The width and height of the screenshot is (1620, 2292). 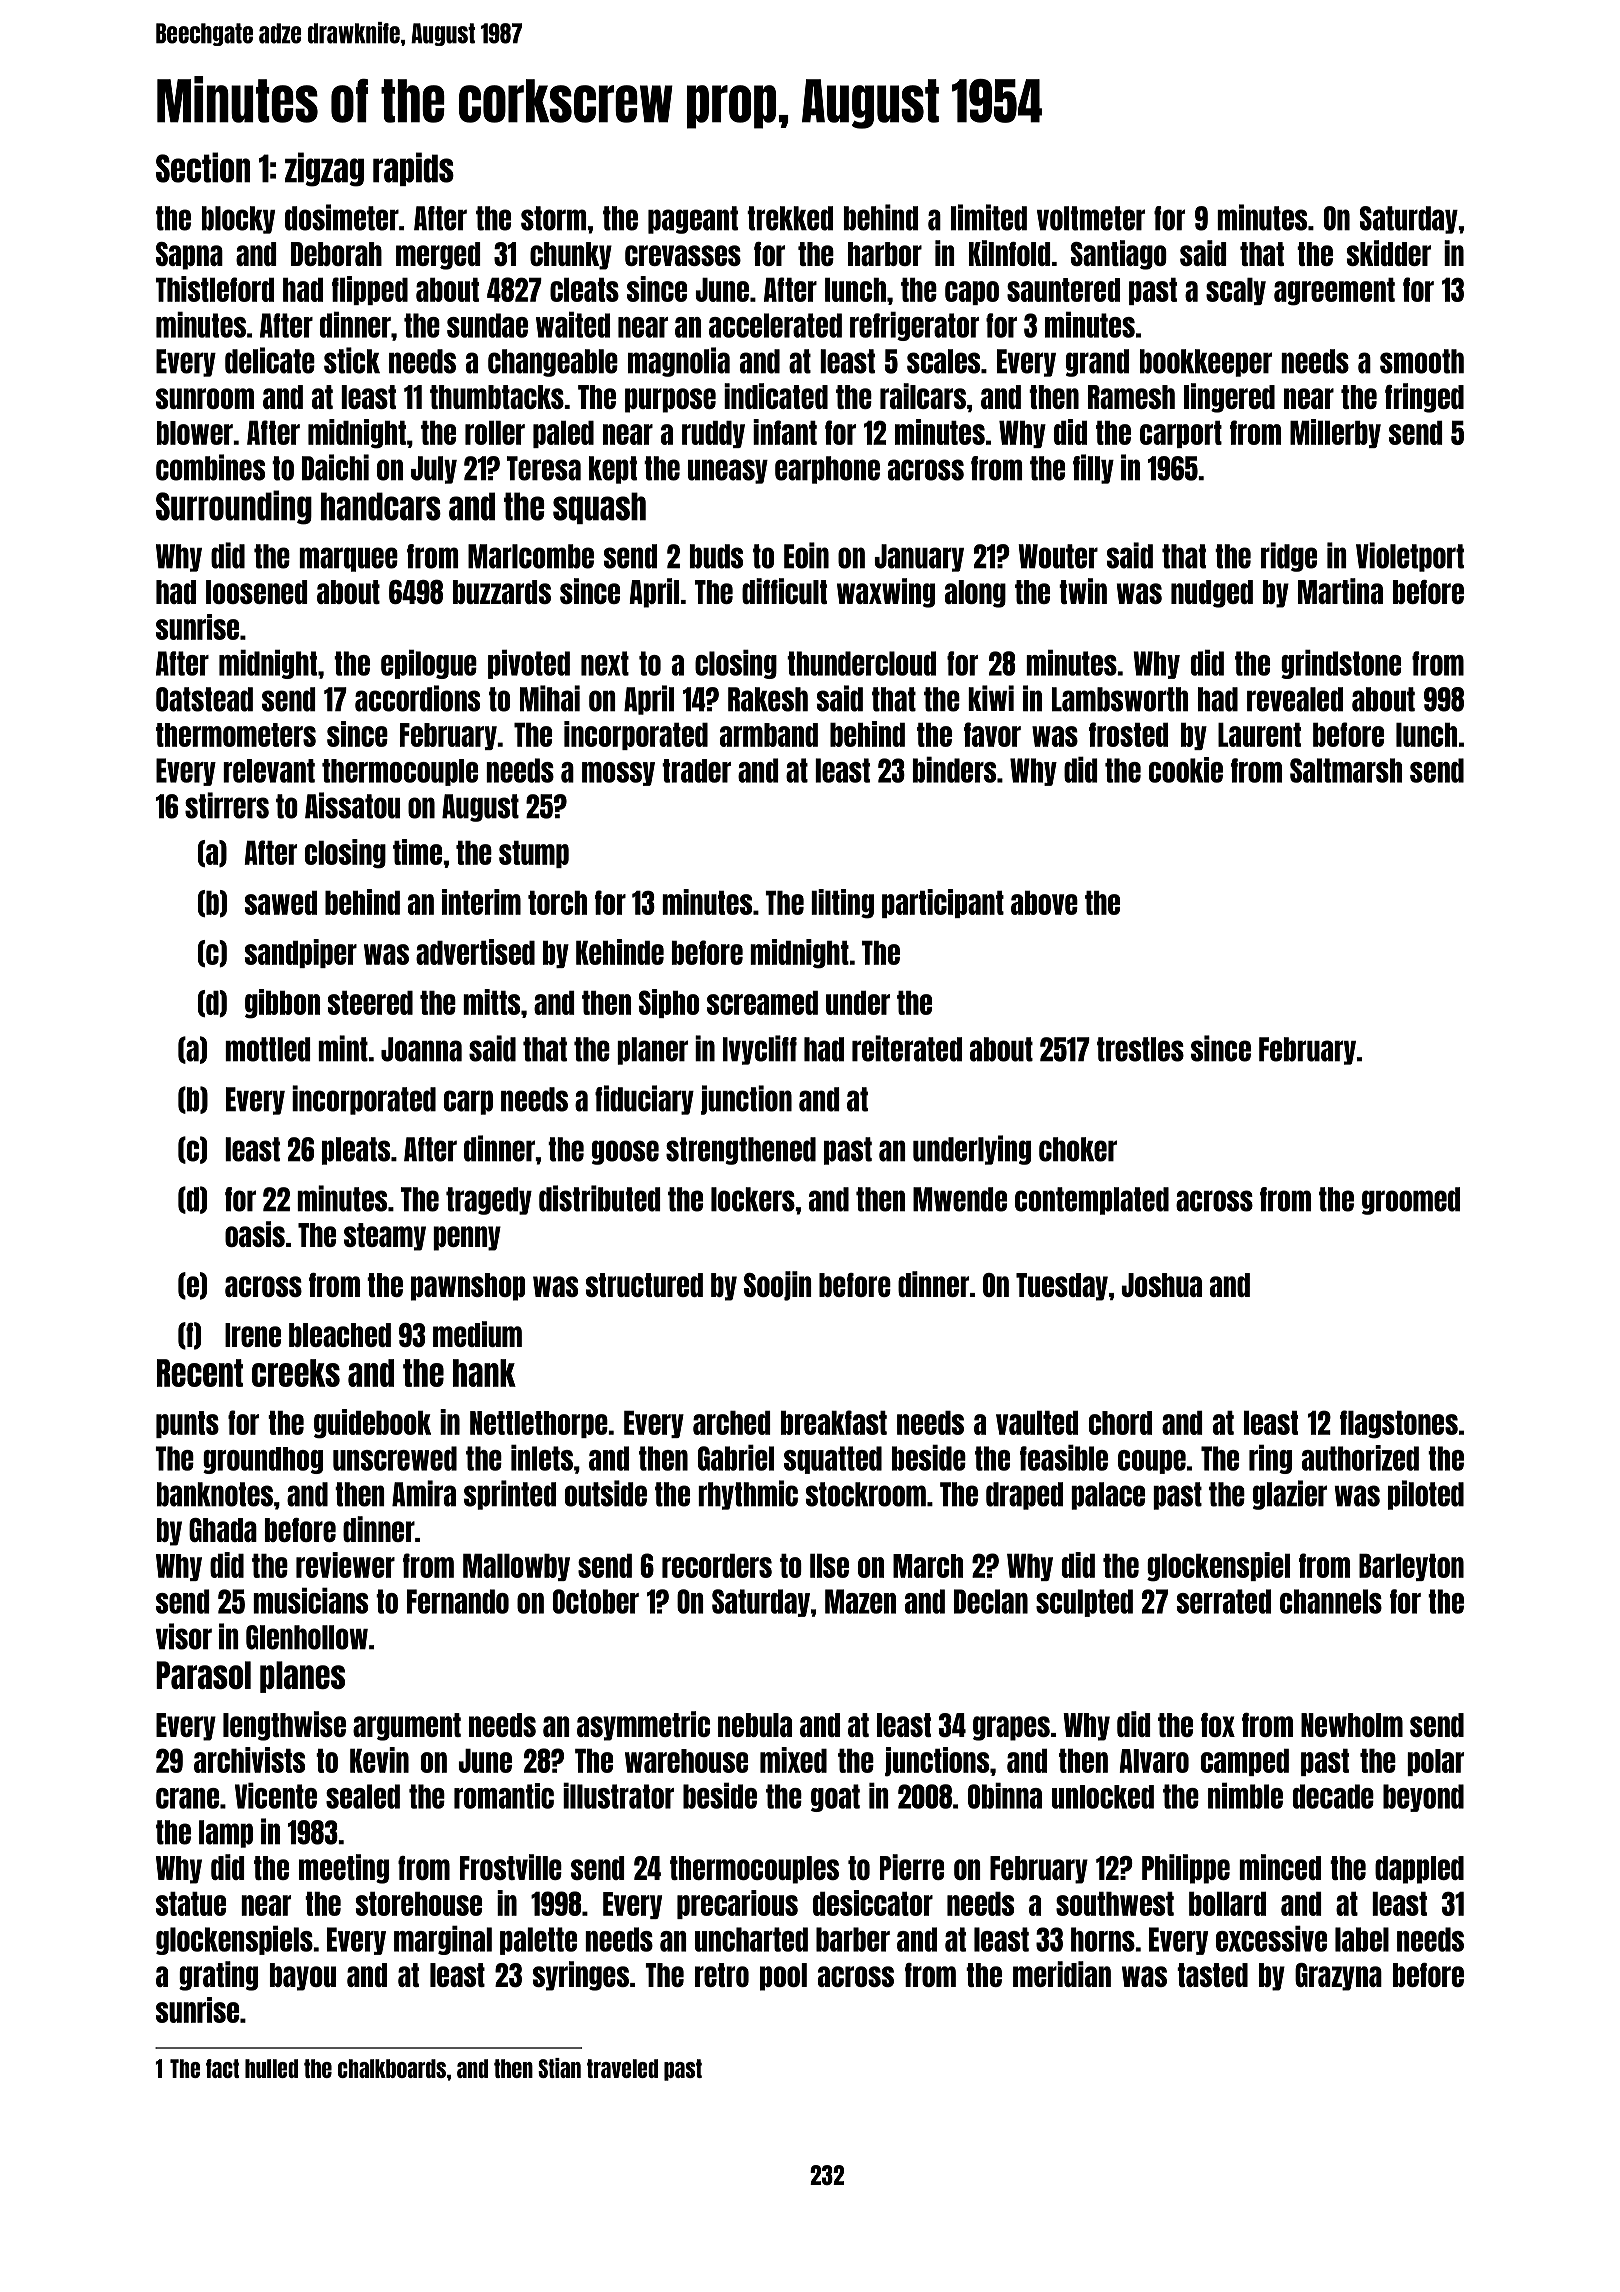 I want to click on precarious, so click(x=737, y=1904).
